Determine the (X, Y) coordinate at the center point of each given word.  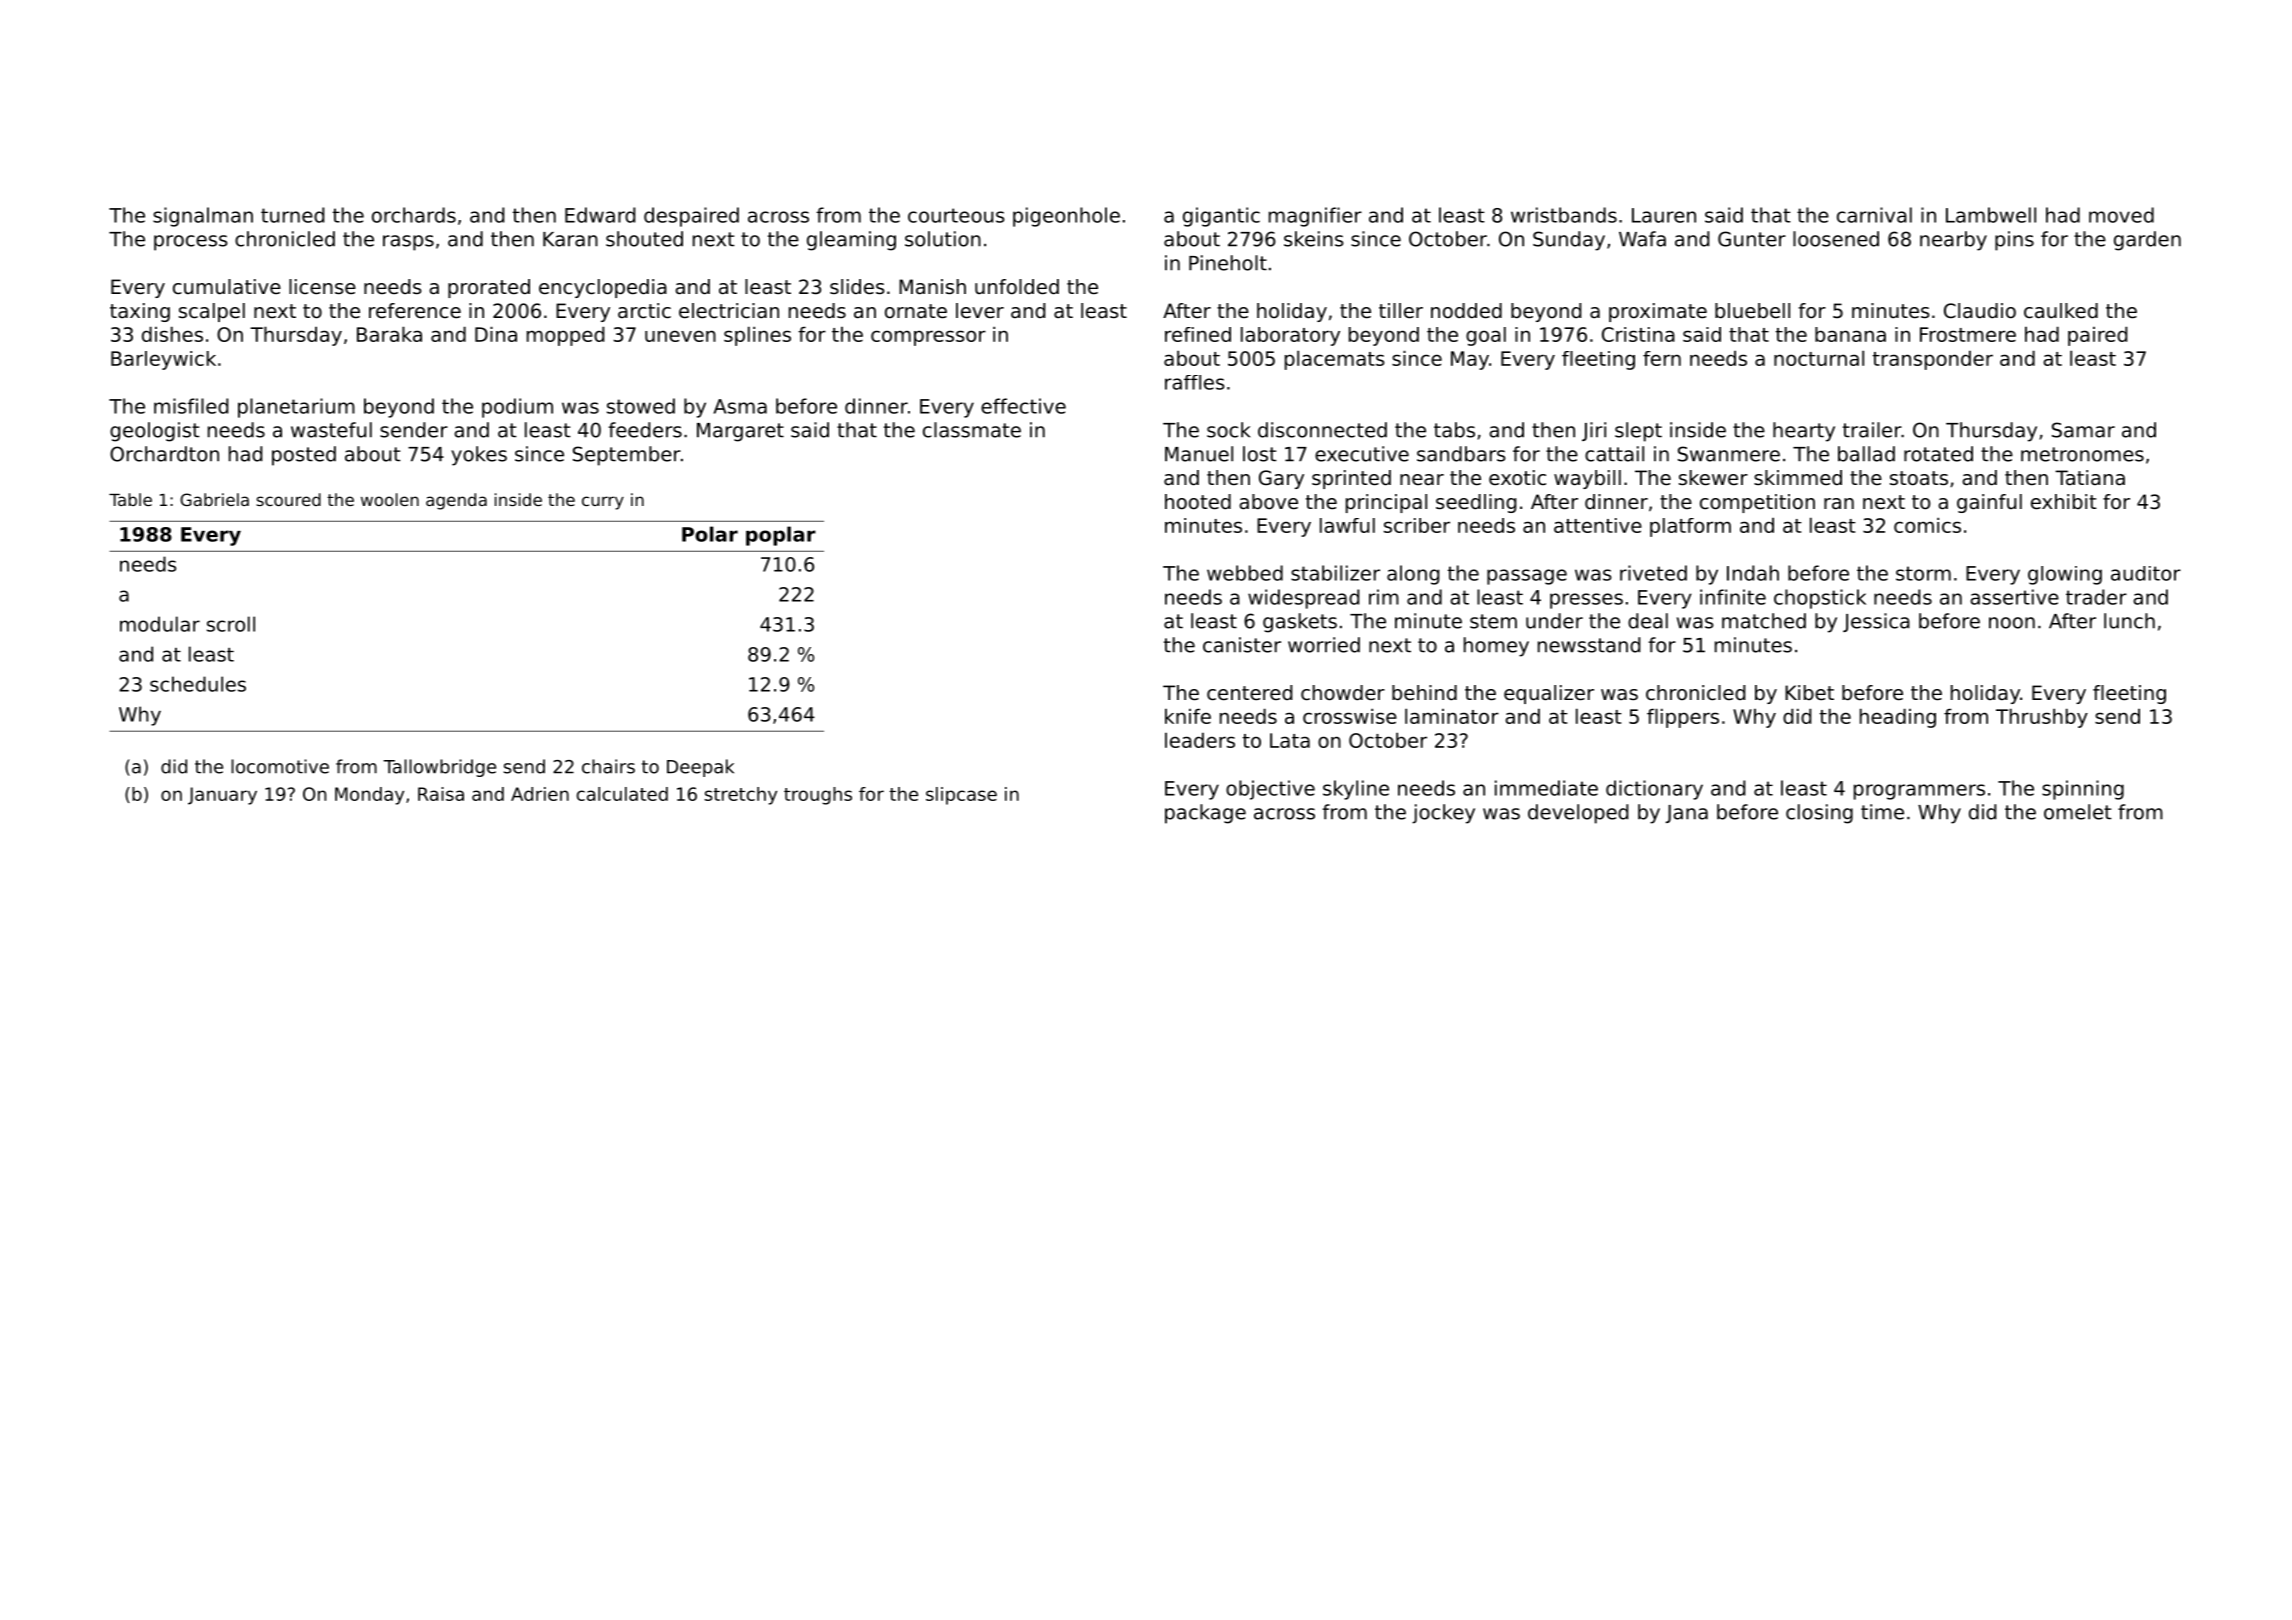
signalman (203, 217)
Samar (2083, 430)
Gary (1281, 479)
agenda (456, 501)
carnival (1874, 215)
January (222, 796)
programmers (1919, 792)
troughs (818, 796)
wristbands (1564, 215)
